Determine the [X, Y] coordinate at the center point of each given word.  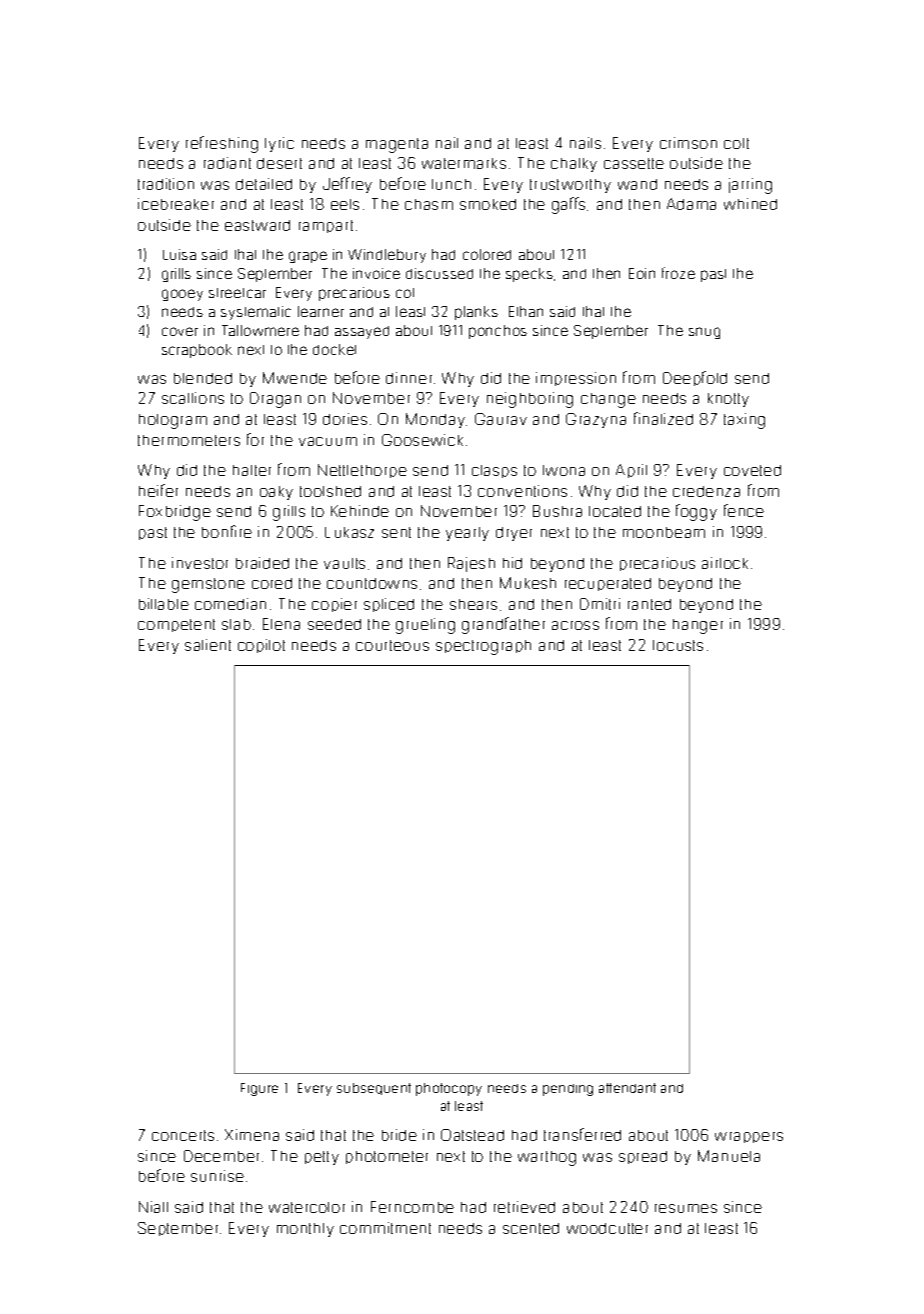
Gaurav [501, 419]
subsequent [374, 1089]
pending [568, 1090]
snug [704, 333]
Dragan [275, 400]
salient [208, 645]
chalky [574, 165]
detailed [264, 184]
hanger [698, 626]
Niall [153, 1207]
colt [736, 143]
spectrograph [483, 647]
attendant [627, 1088]
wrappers [749, 1137]
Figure [259, 1089]
